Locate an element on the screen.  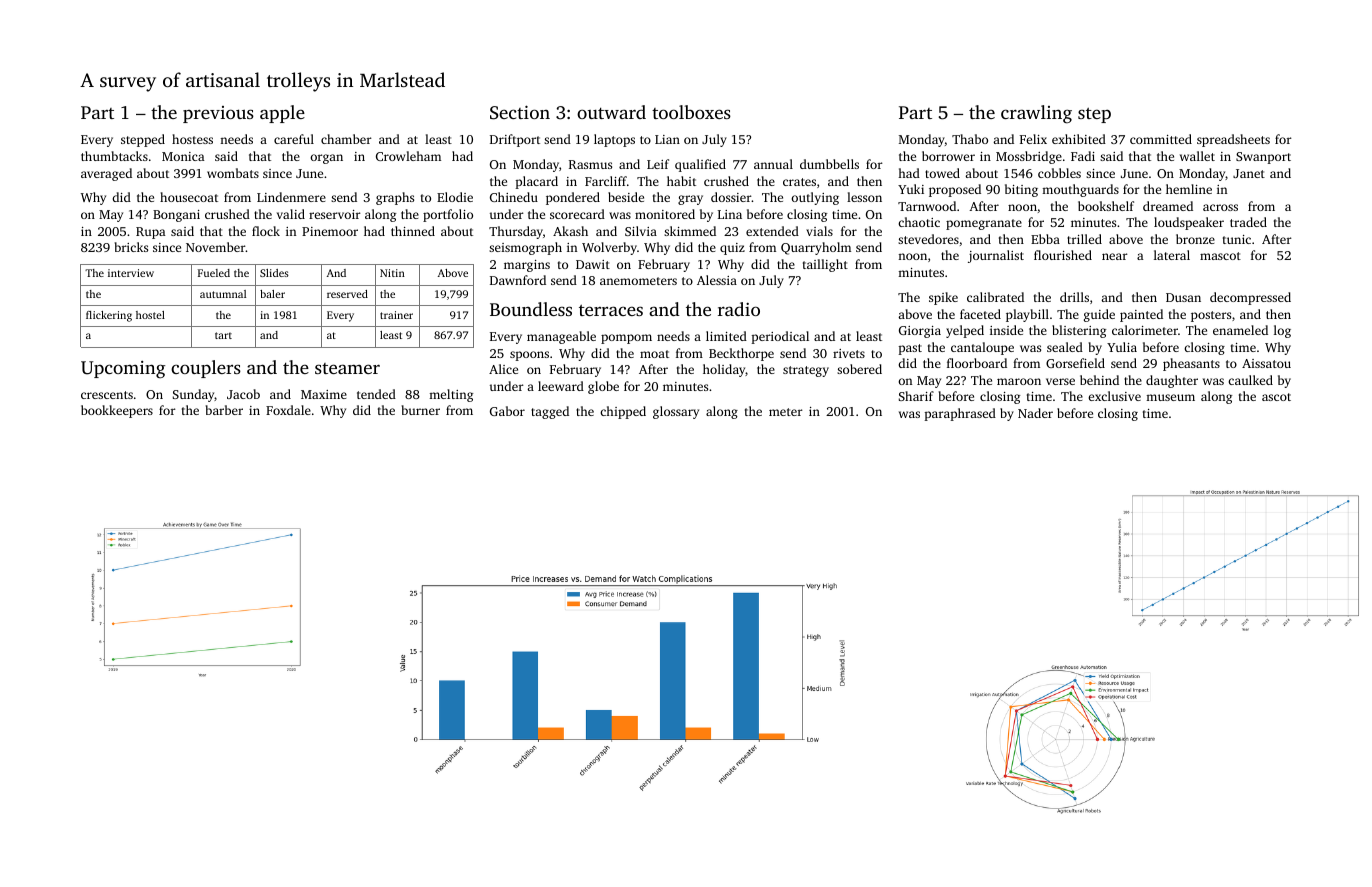
bookkeepers is located at coordinates (117, 411).
